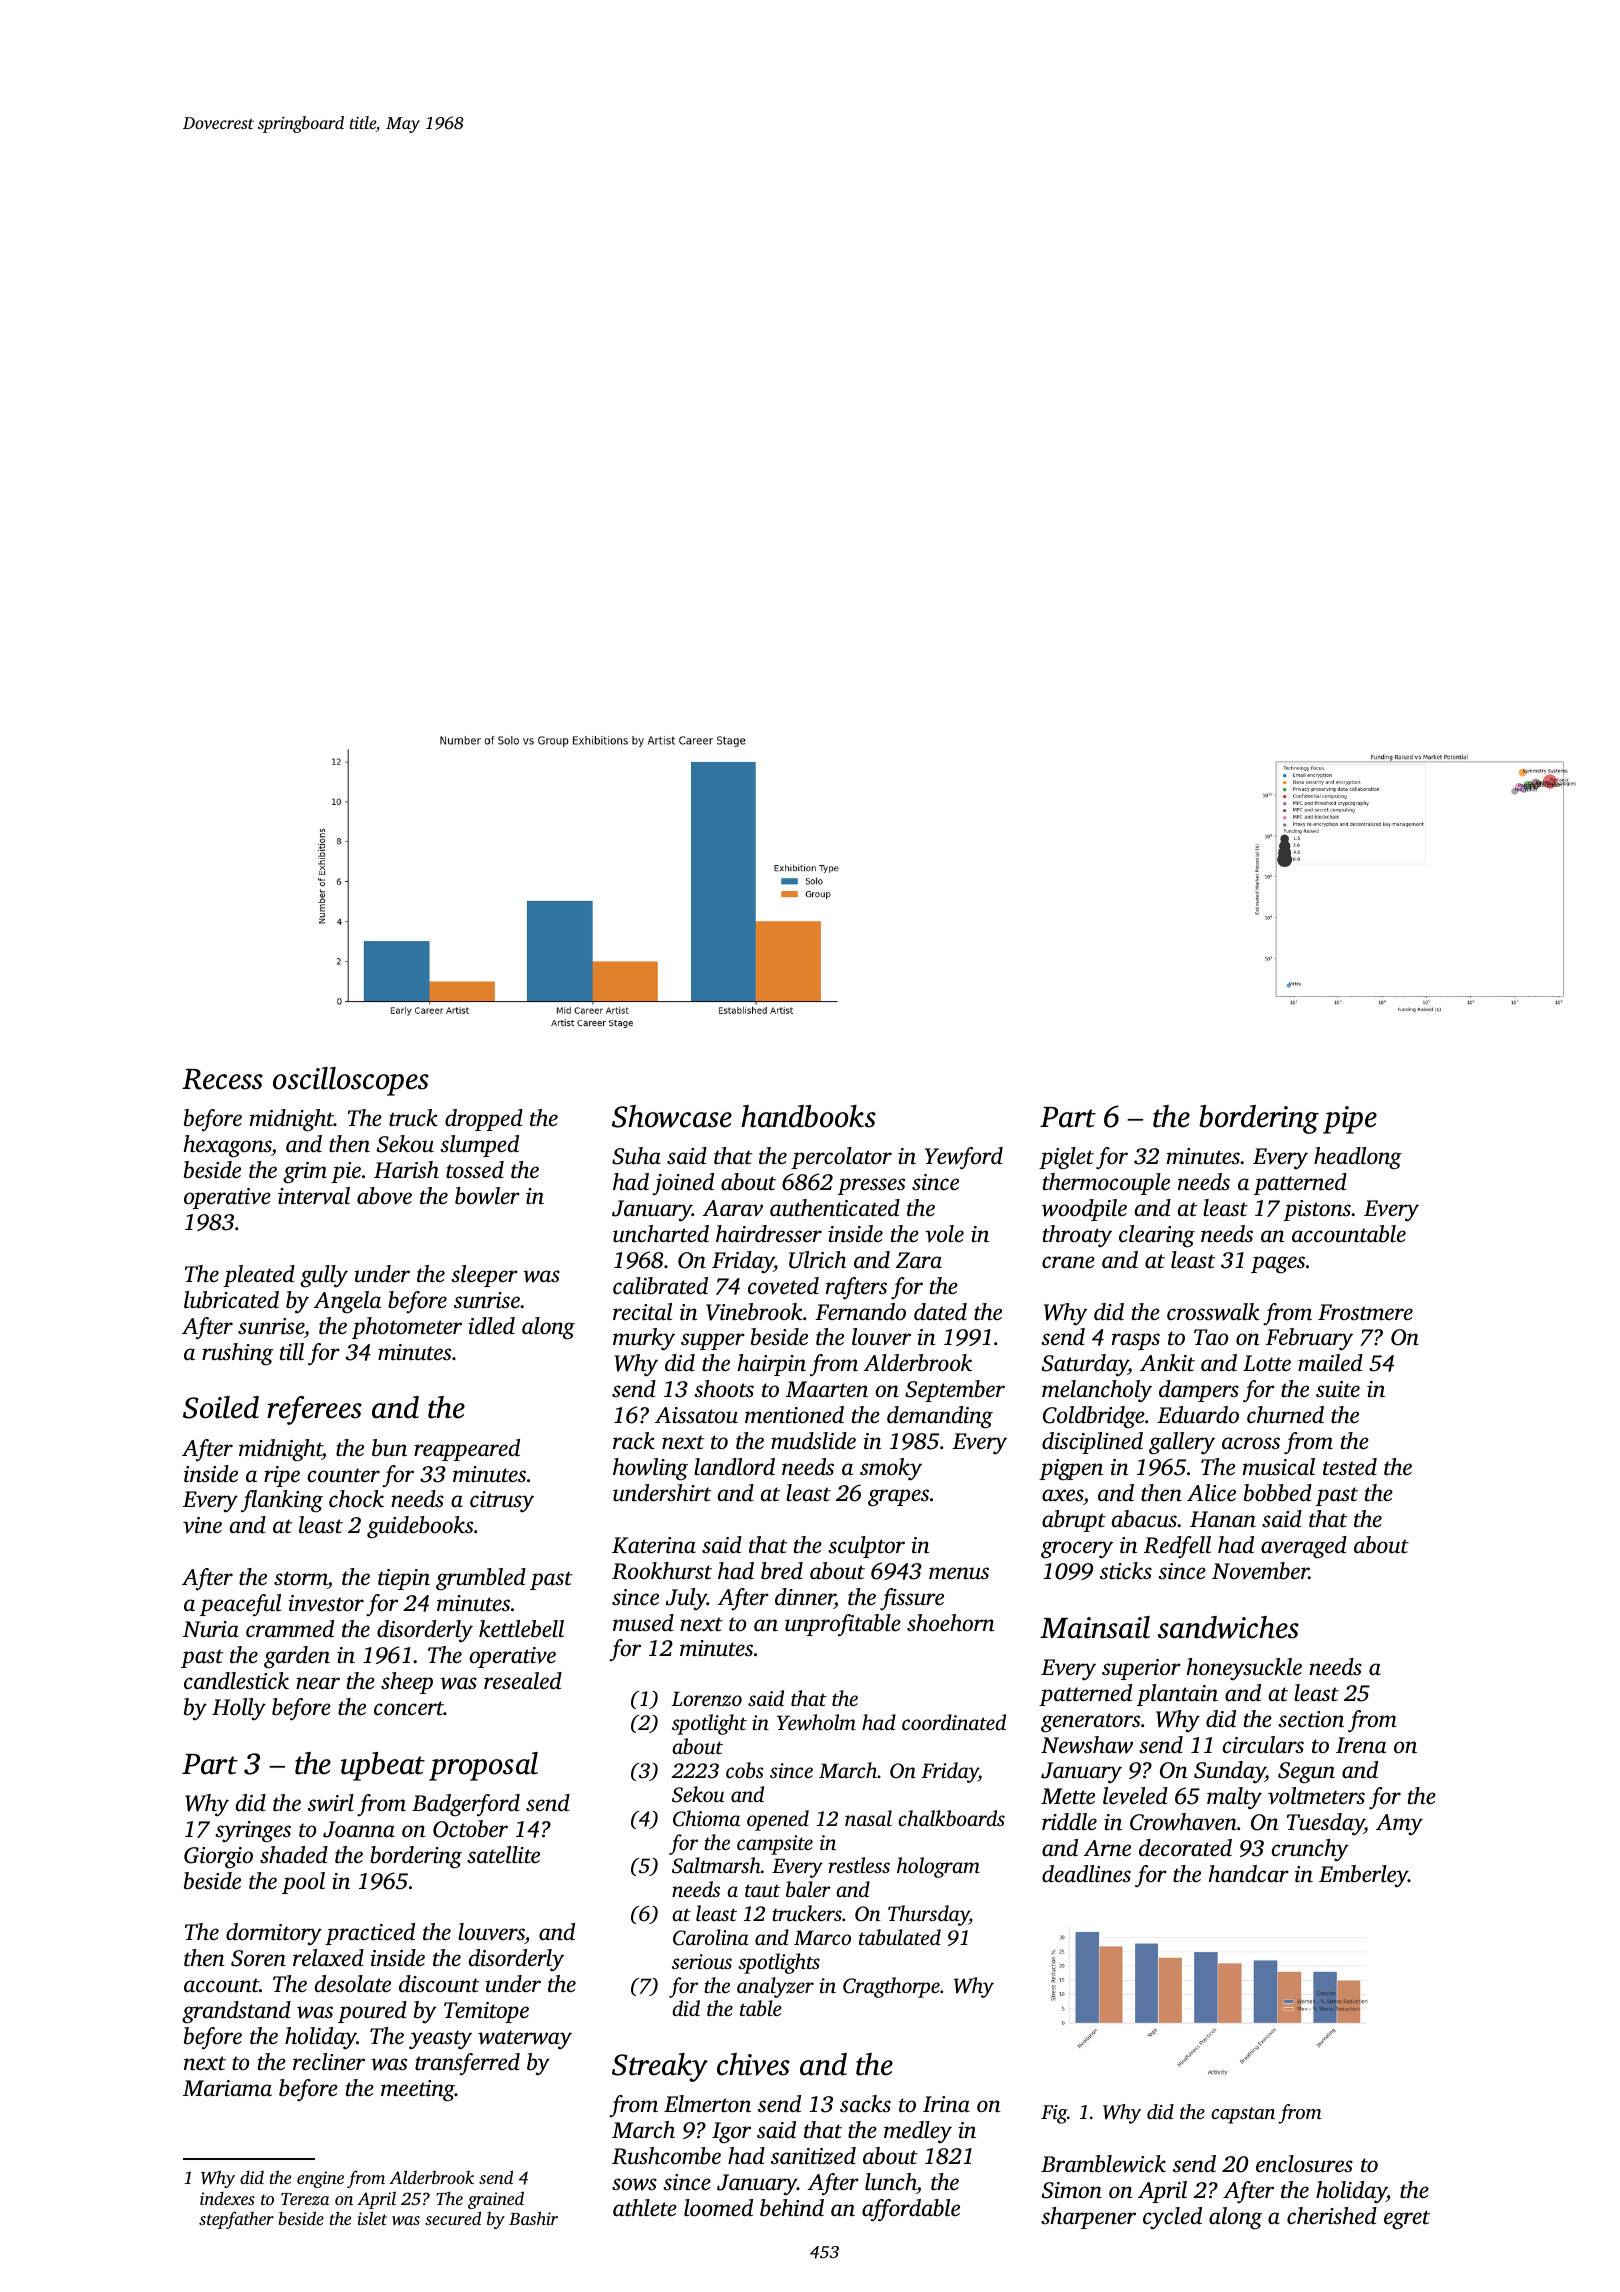 The height and width of the screenshot is (2292, 1620). Describe the element at coordinates (911, 2210) in the screenshot. I see `affordable` at that location.
